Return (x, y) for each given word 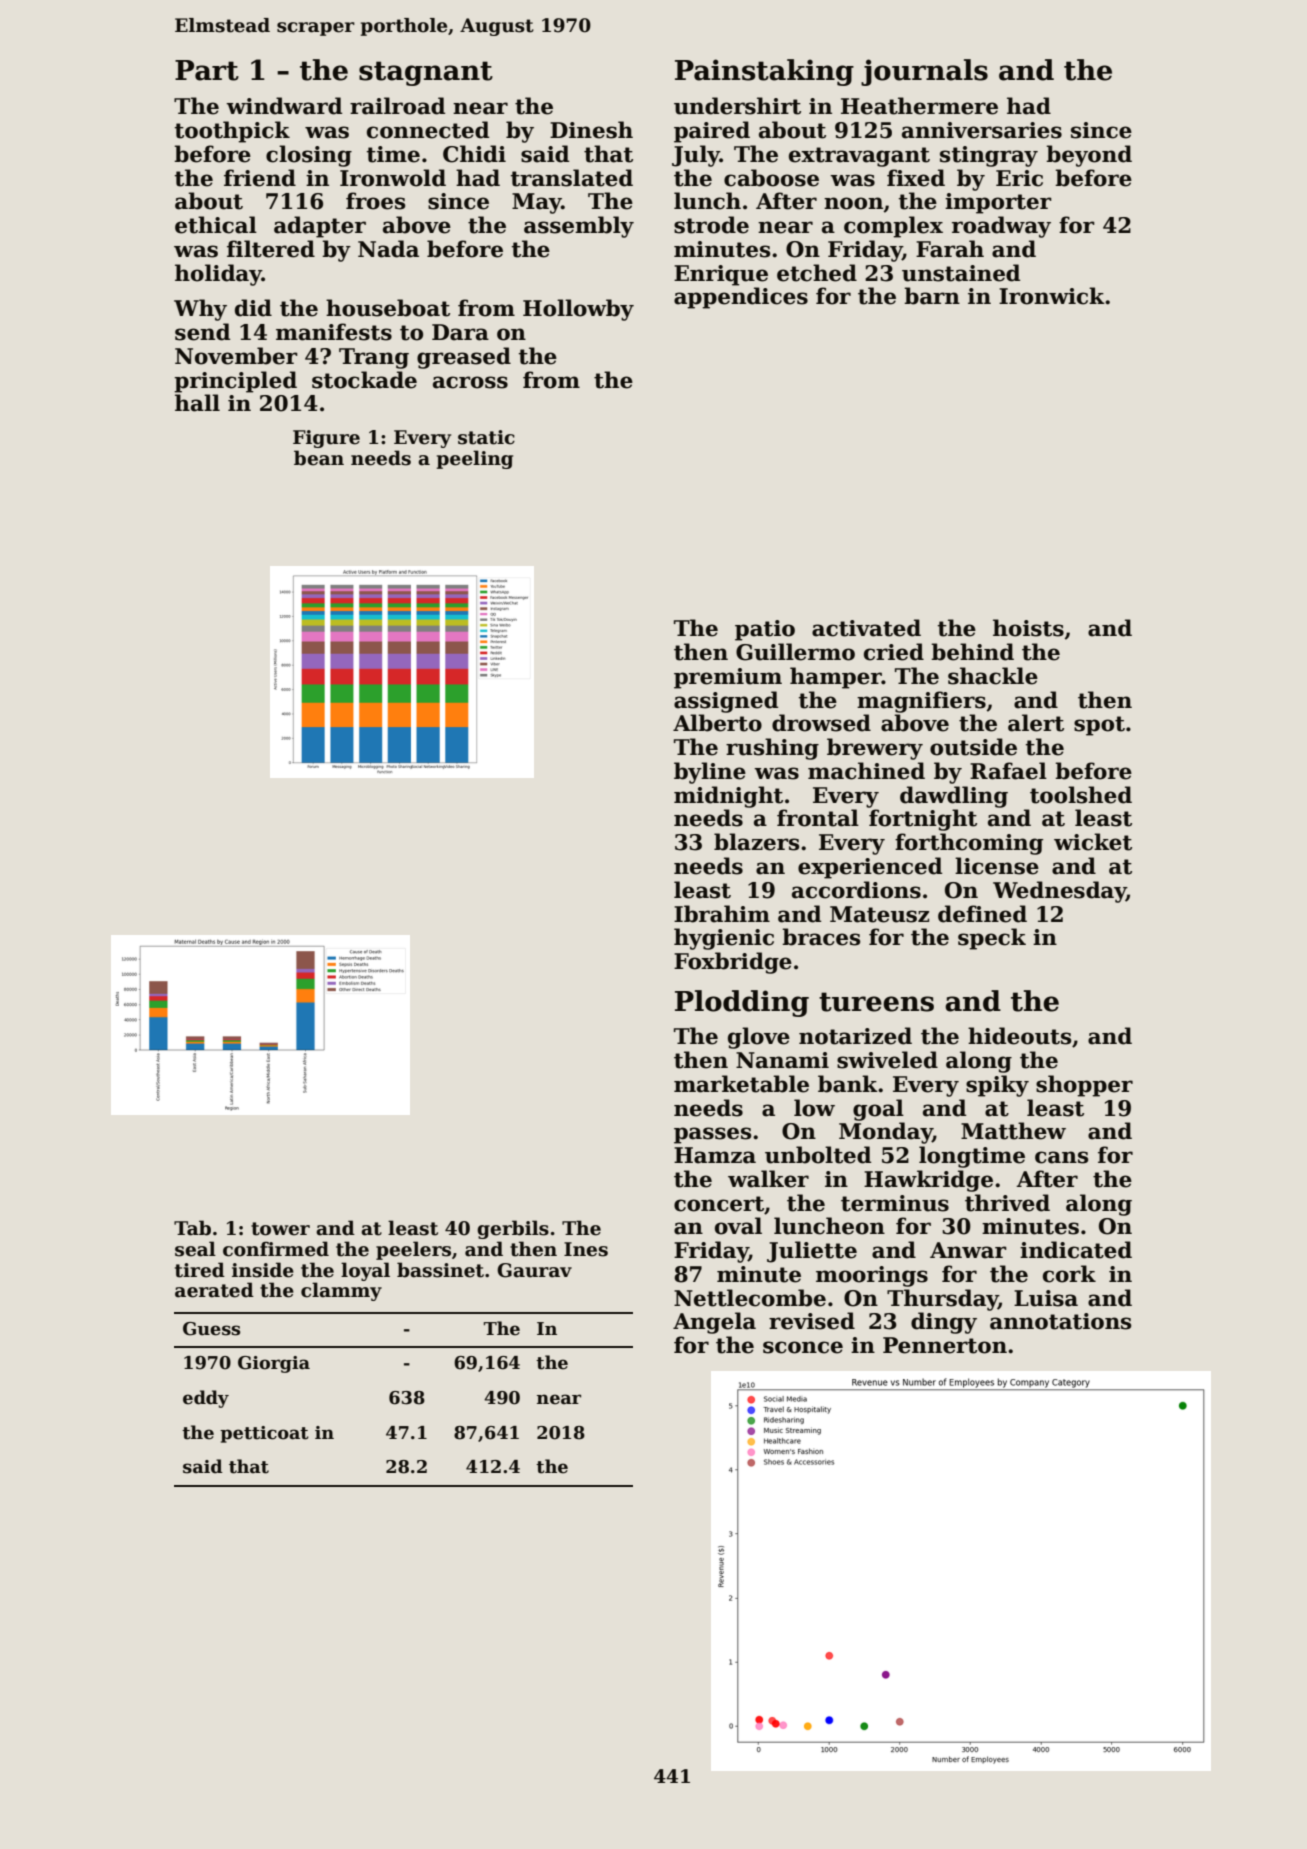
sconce (803, 1347)
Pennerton (945, 1345)
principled (235, 382)
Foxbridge (733, 963)
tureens (876, 1002)
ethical (216, 225)
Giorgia (274, 1364)
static (486, 437)
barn (932, 296)
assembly (579, 227)
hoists (1028, 628)
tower (280, 1229)
